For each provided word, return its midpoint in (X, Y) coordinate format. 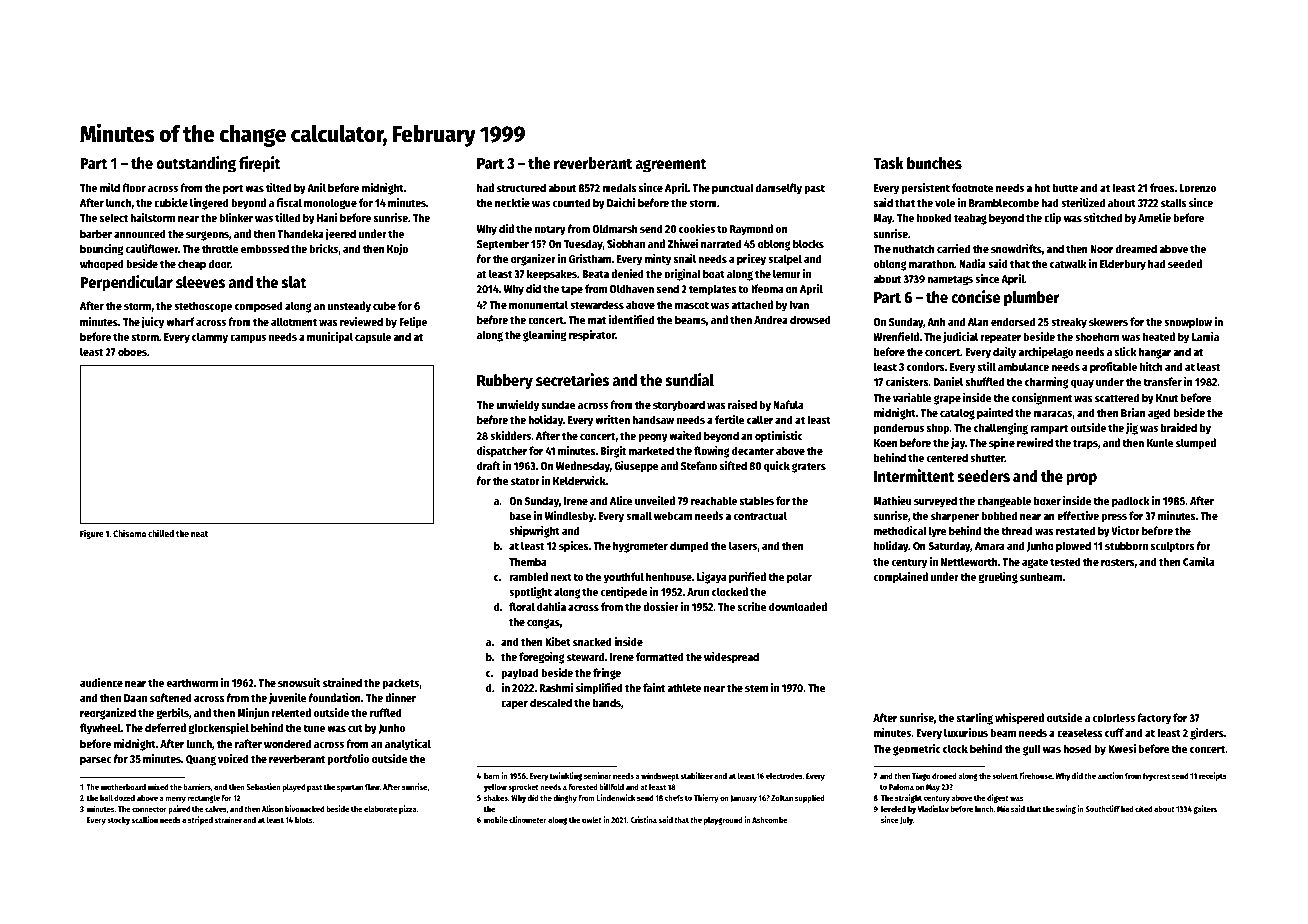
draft (488, 465)
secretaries (573, 380)
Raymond (751, 230)
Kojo (397, 250)
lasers (743, 545)
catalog (957, 414)
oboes (132, 351)
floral (522, 606)
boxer (1047, 500)
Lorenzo (1198, 188)
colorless (1114, 717)
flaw (372, 787)
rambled (528, 576)
